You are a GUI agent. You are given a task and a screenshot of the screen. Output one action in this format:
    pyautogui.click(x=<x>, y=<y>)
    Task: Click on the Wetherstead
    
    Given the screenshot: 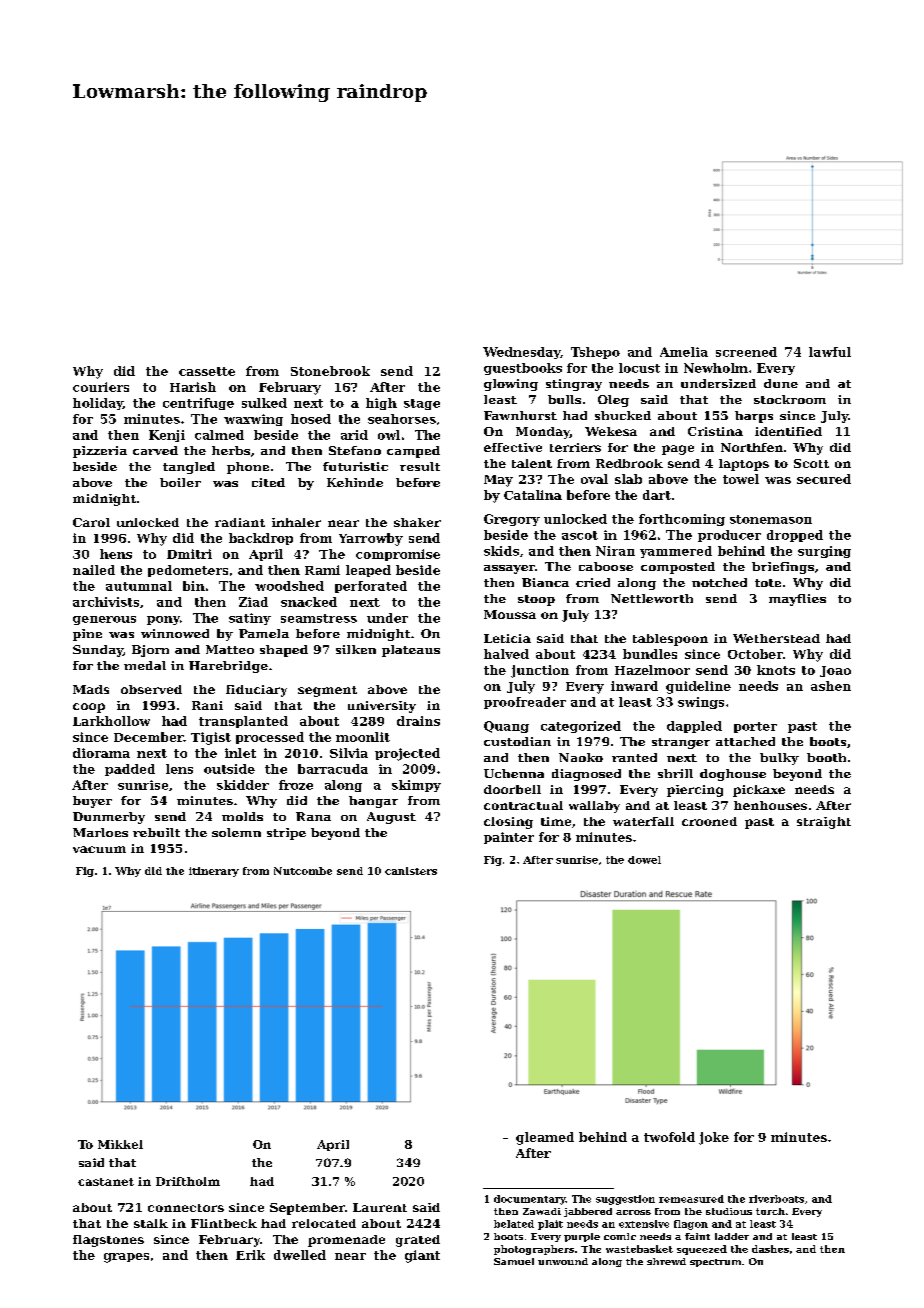 What is the action you would take?
    pyautogui.click(x=776, y=638)
